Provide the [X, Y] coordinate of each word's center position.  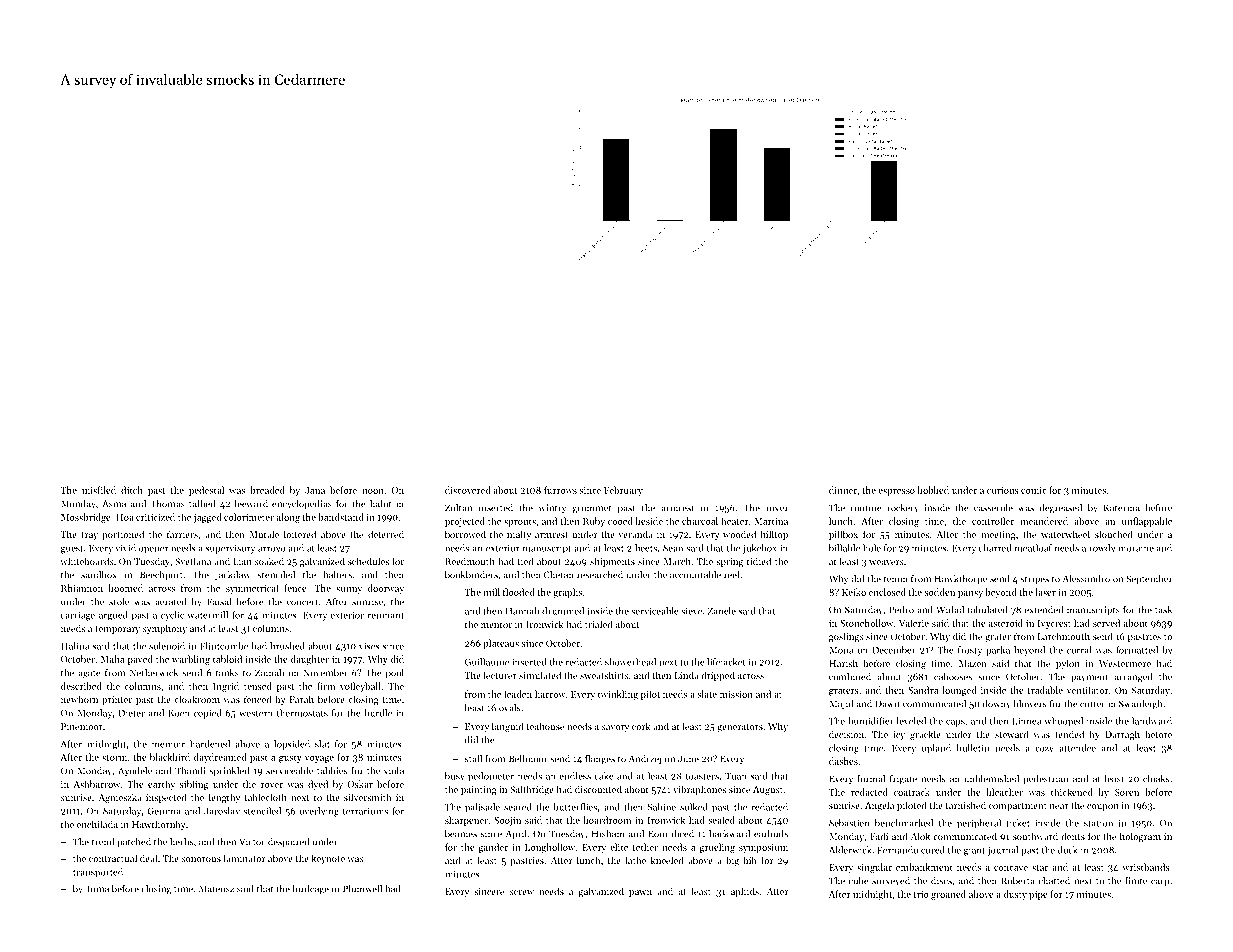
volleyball [360, 687]
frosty [970, 651]
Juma [97, 889]
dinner [843, 490]
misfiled [99, 490]
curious [1003, 490]
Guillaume [487, 662]
